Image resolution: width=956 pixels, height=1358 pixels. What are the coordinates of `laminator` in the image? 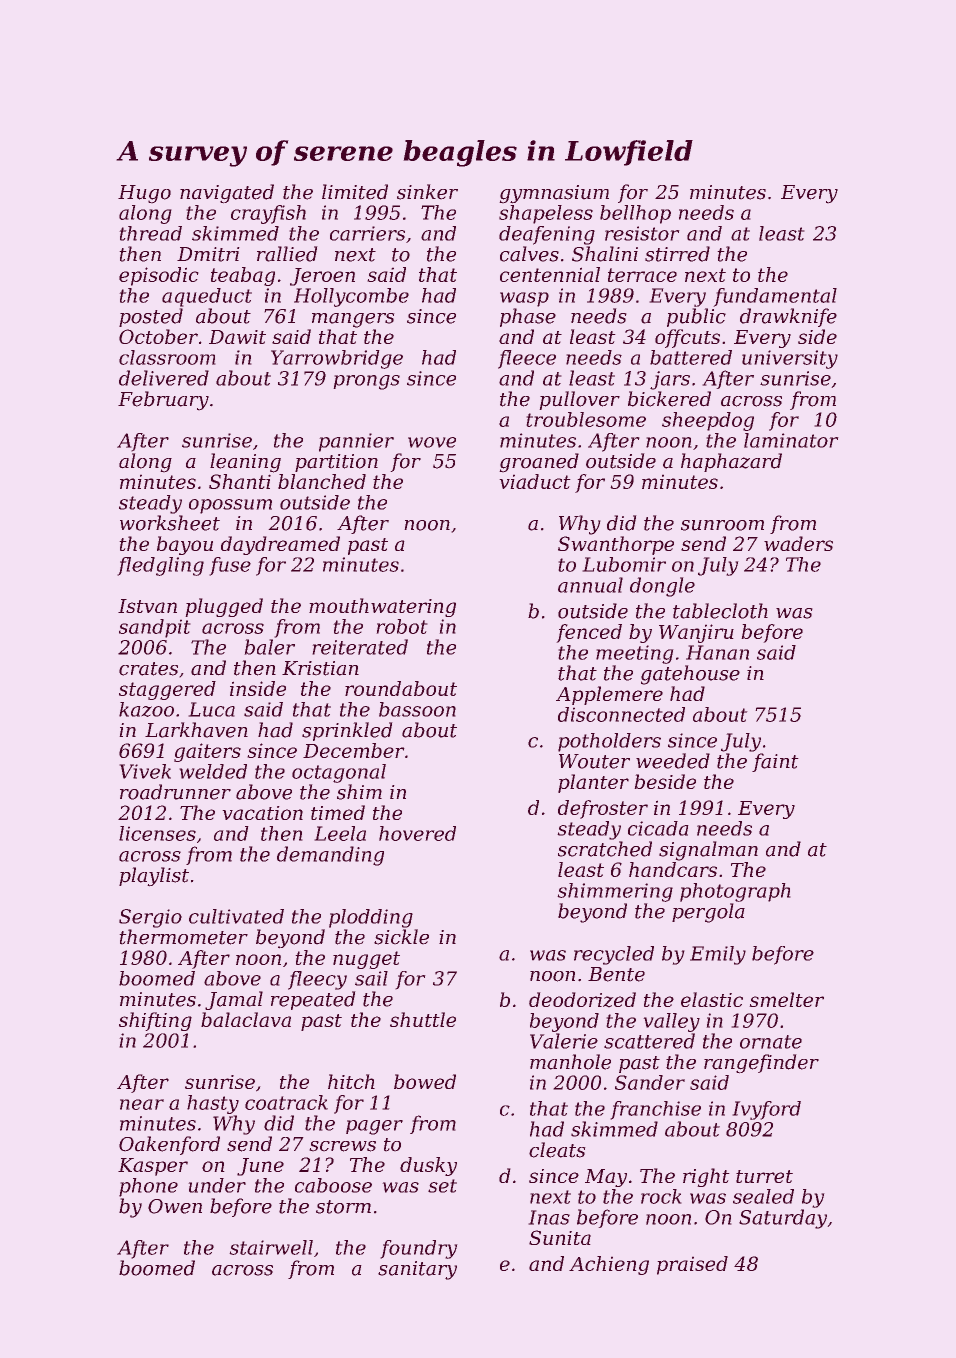 It's located at (791, 440).
